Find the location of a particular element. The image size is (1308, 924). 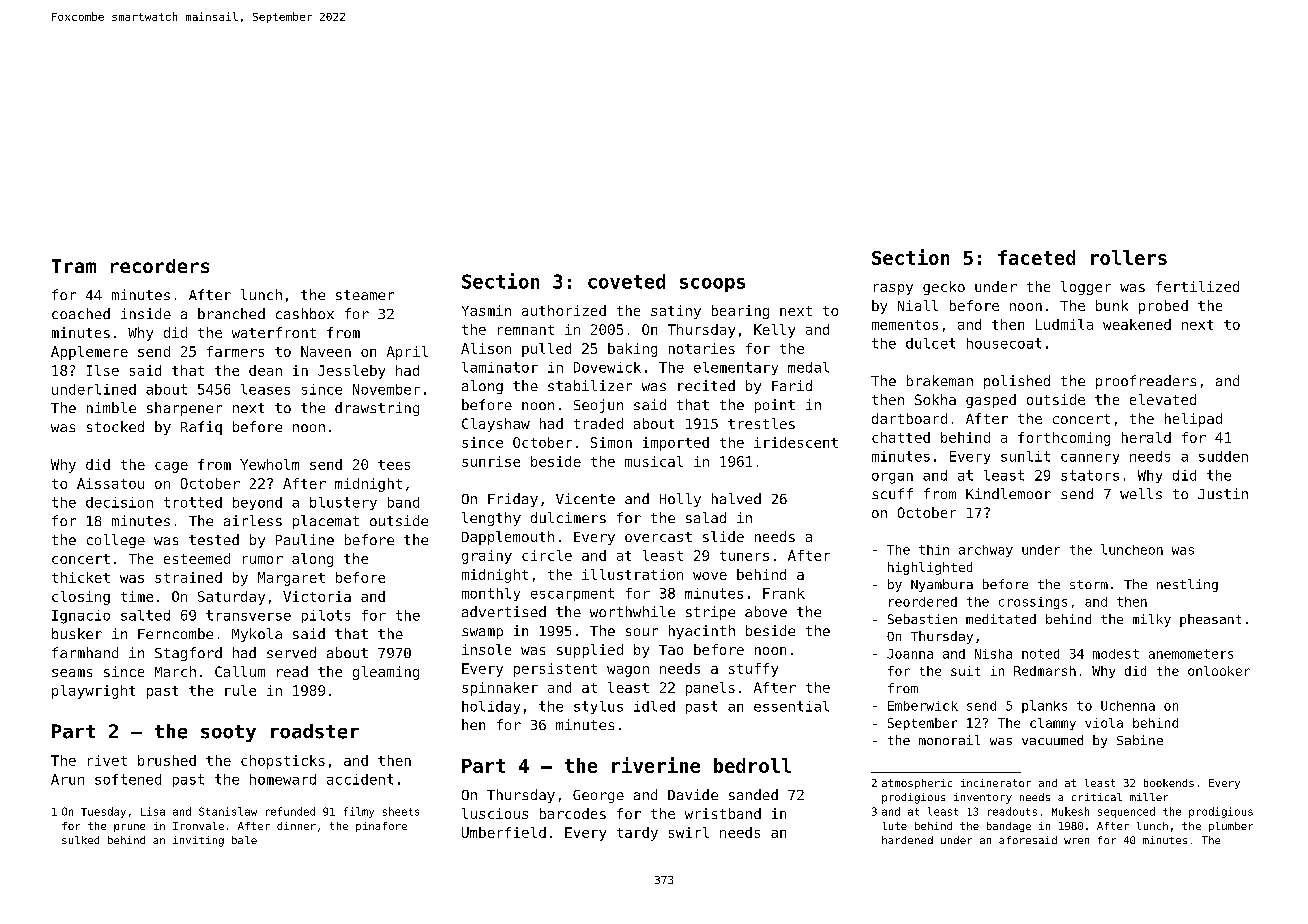

decision is located at coordinates (119, 502).
